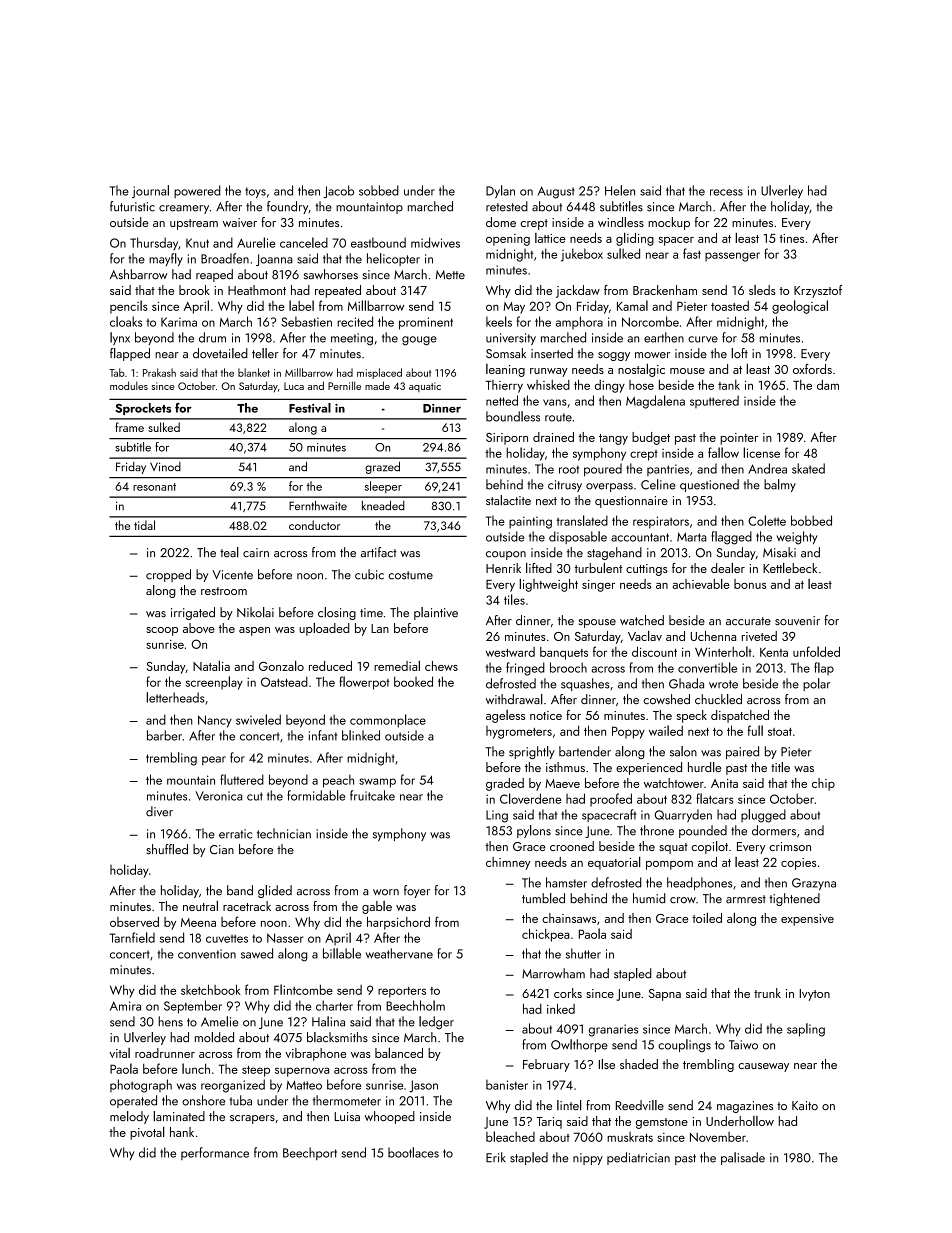 The height and width of the document is (1233, 952). What do you see at coordinates (294, 386) in the document?
I see `Luca` at bounding box center [294, 386].
